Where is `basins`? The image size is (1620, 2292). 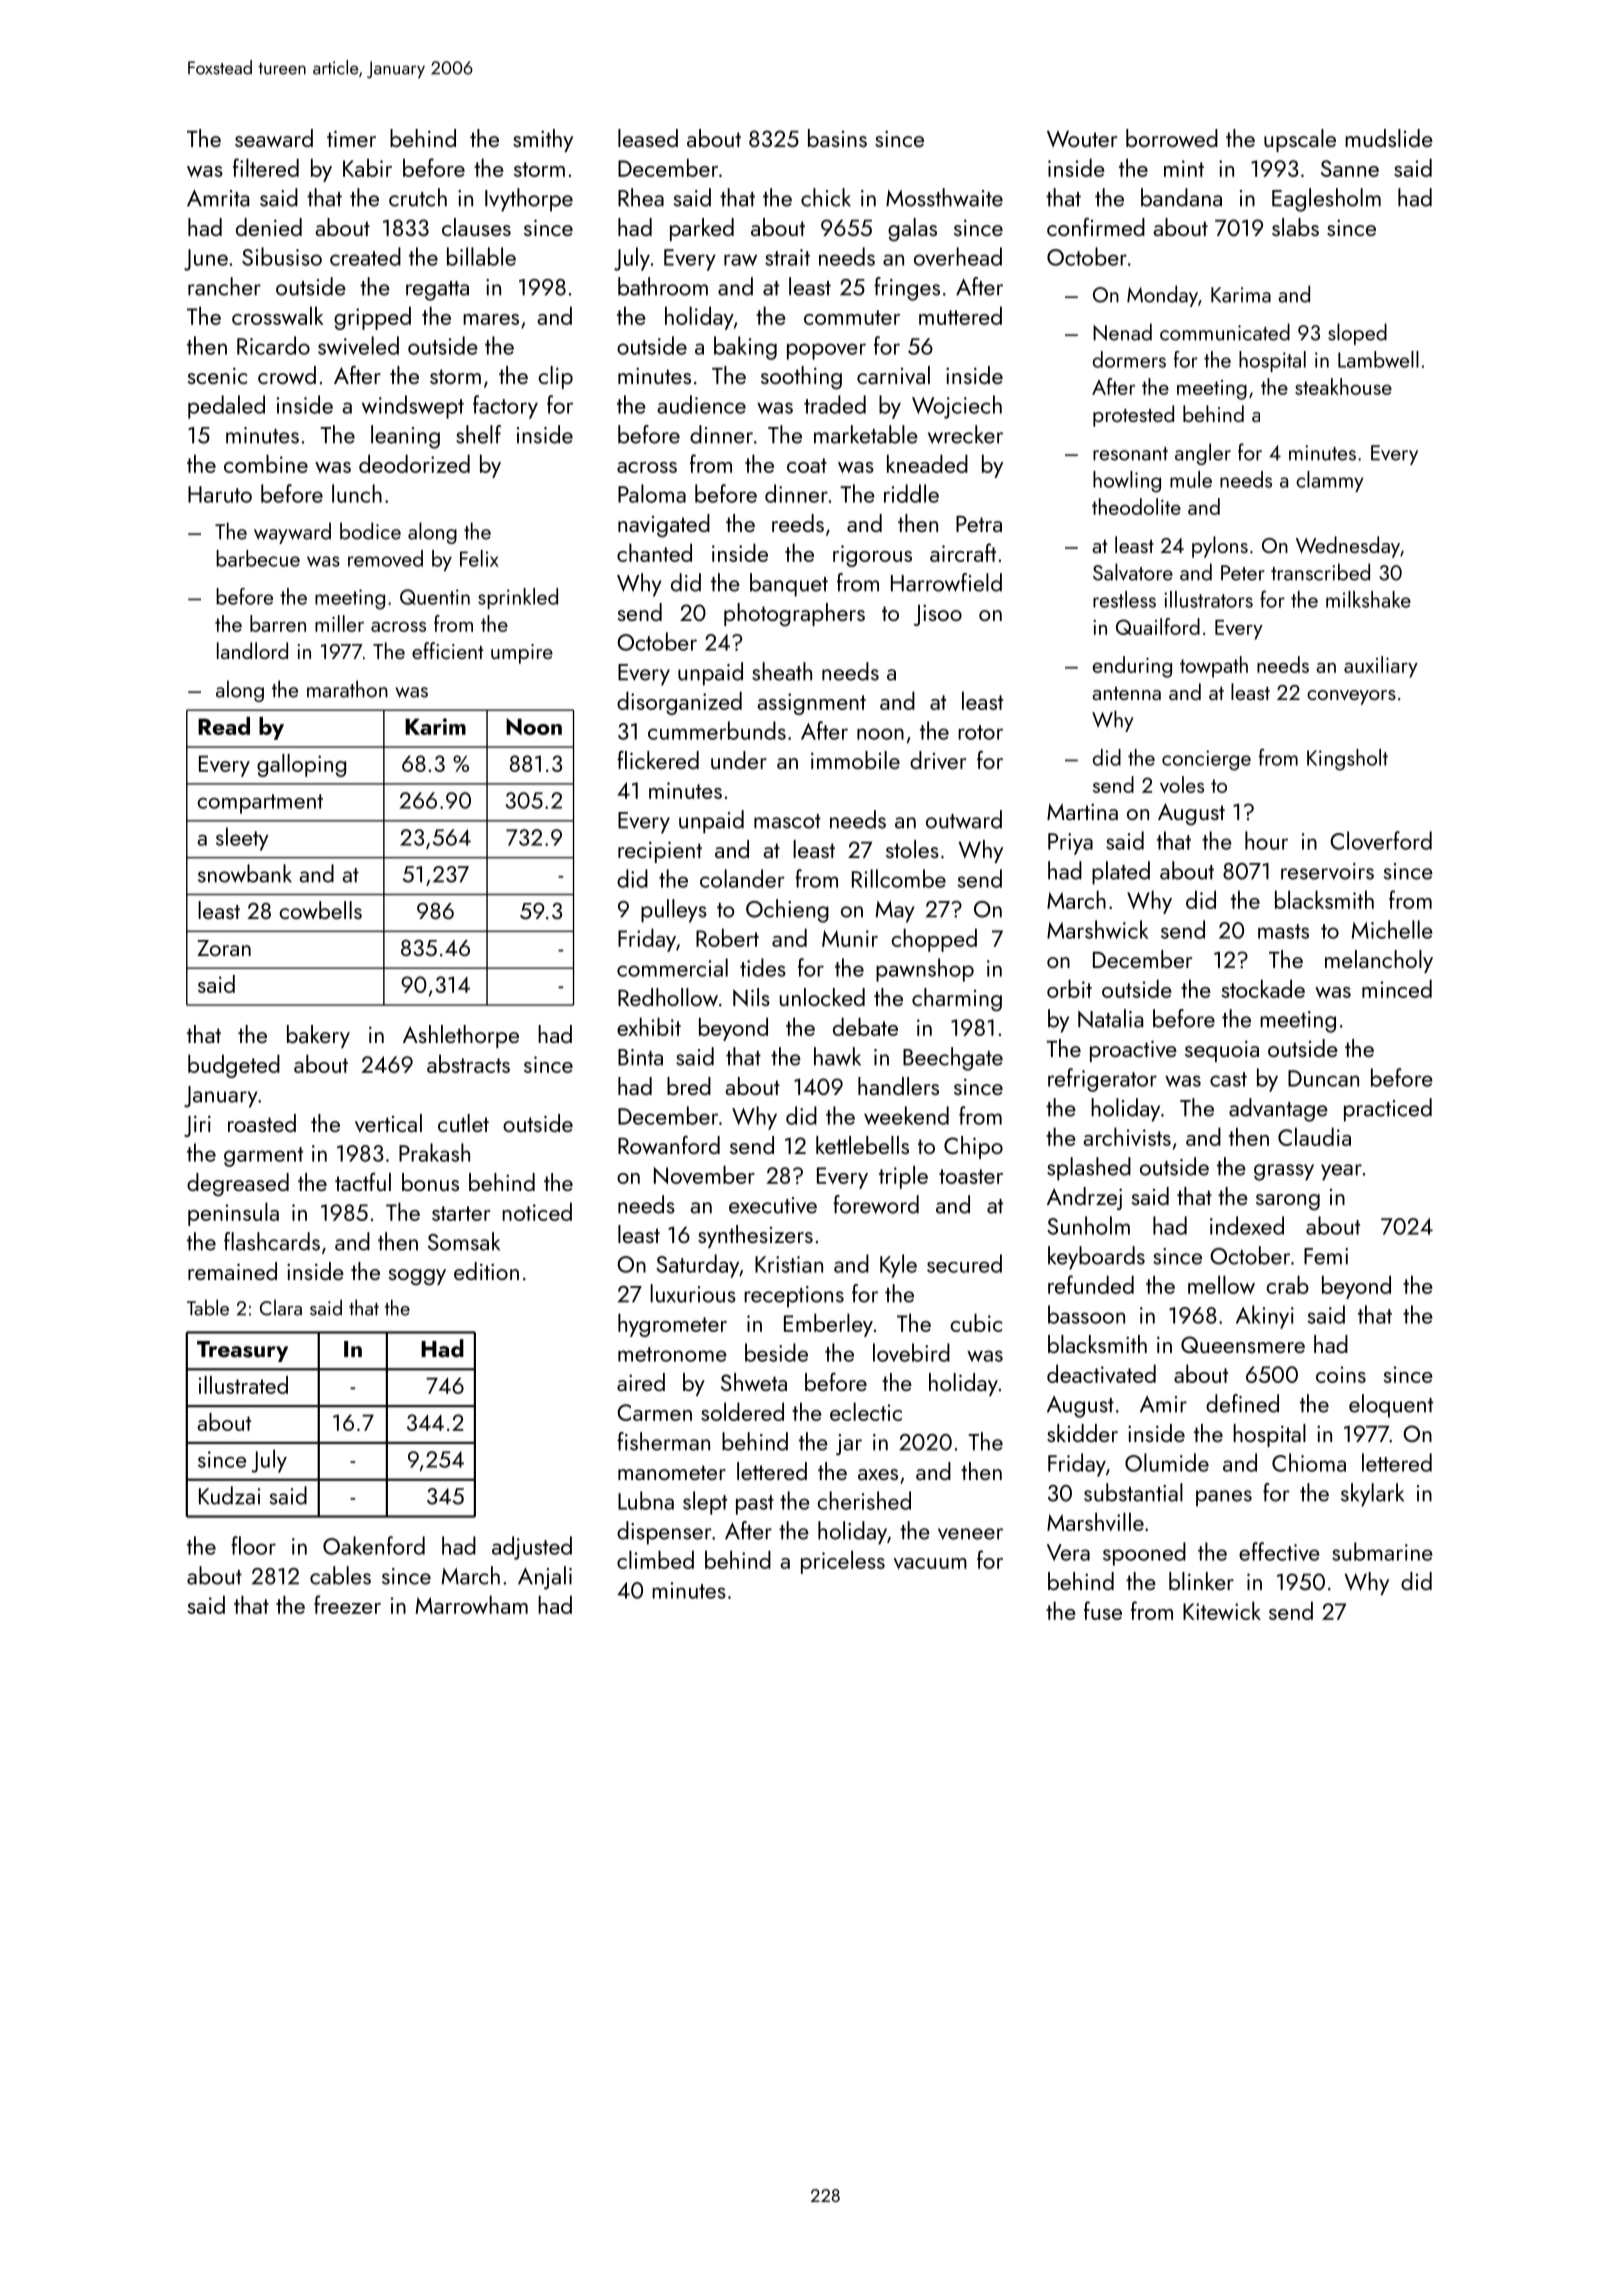 basins is located at coordinates (837, 138).
